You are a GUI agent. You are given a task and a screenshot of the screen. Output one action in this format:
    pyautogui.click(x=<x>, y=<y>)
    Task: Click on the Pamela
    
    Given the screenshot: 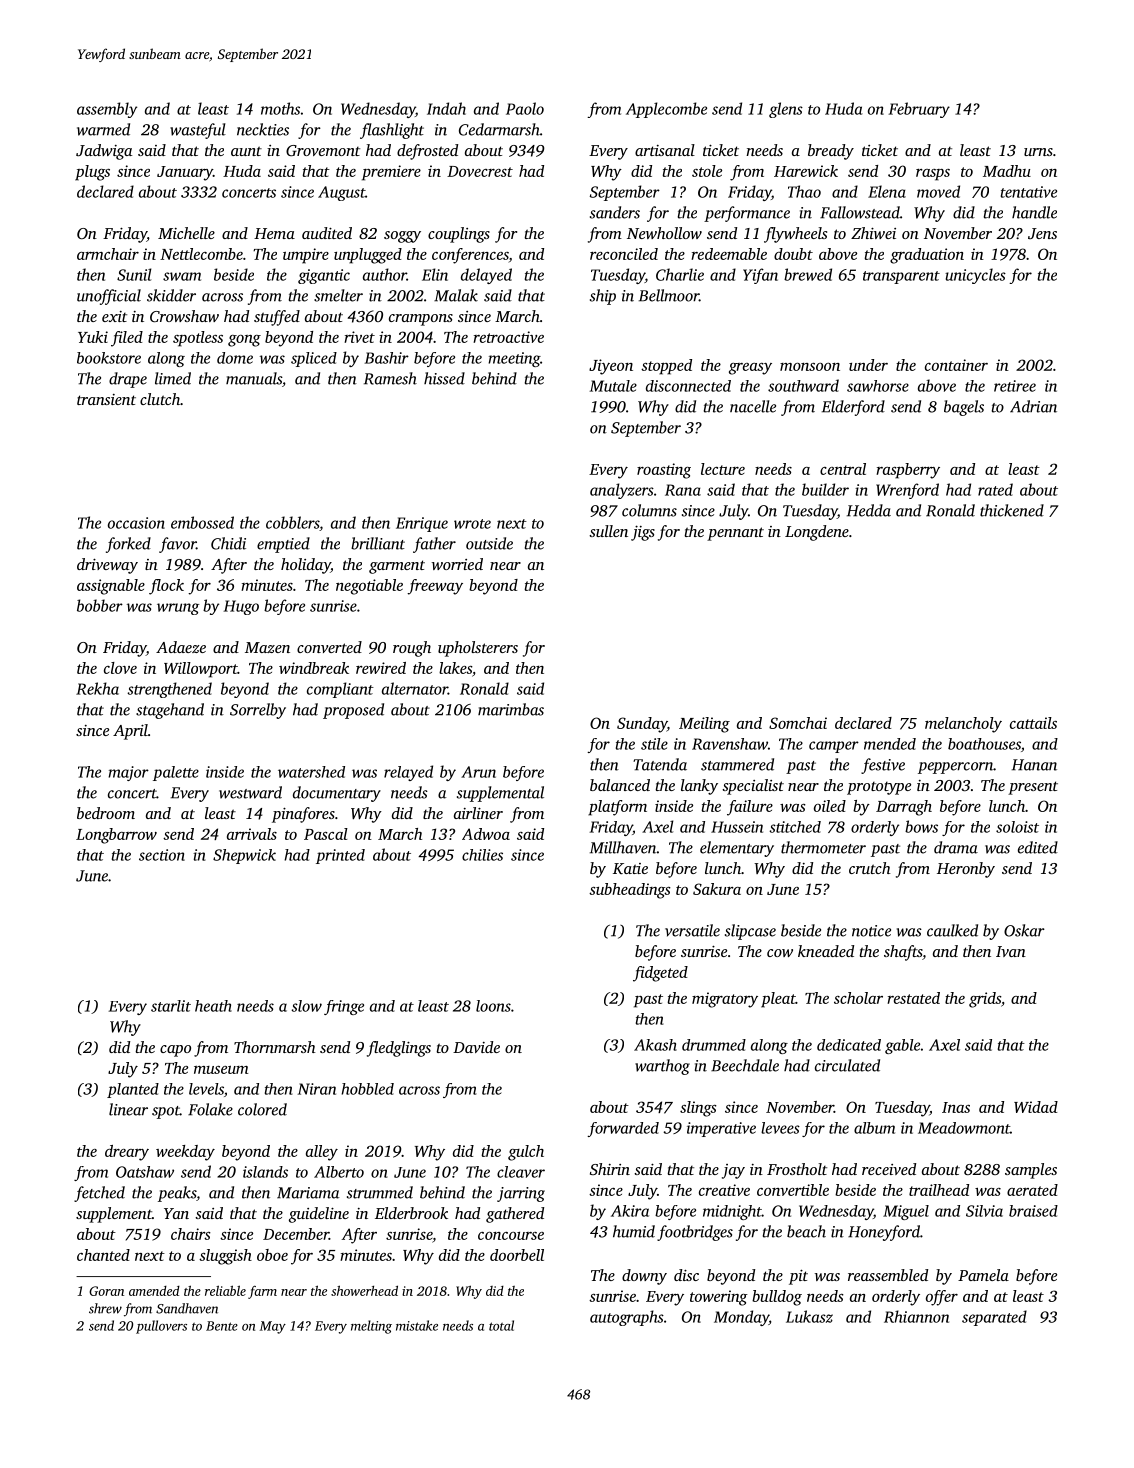 What is the action you would take?
    pyautogui.click(x=983, y=1275)
